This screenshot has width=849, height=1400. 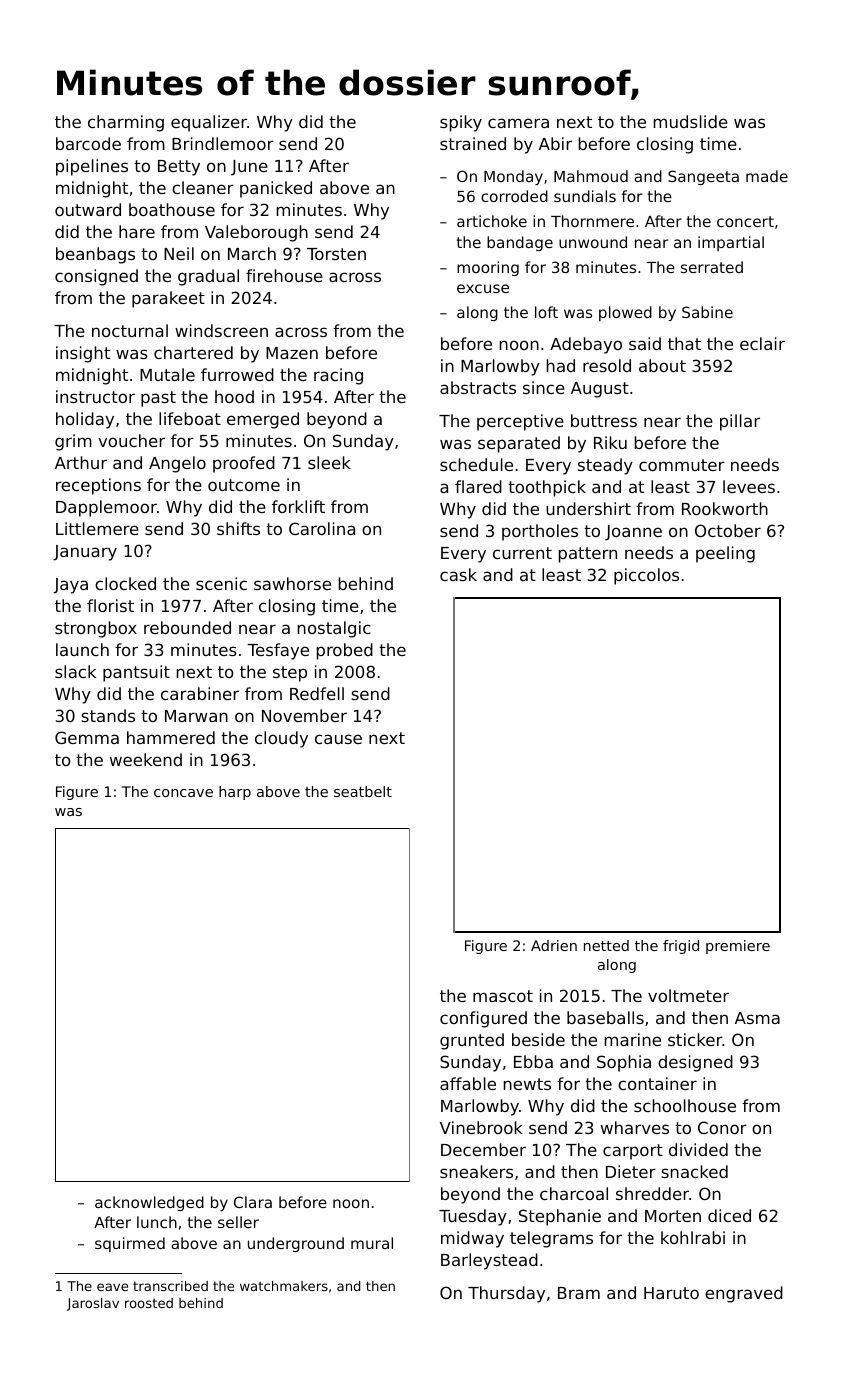 What do you see at coordinates (234, 396) in the screenshot?
I see `hood` at bounding box center [234, 396].
